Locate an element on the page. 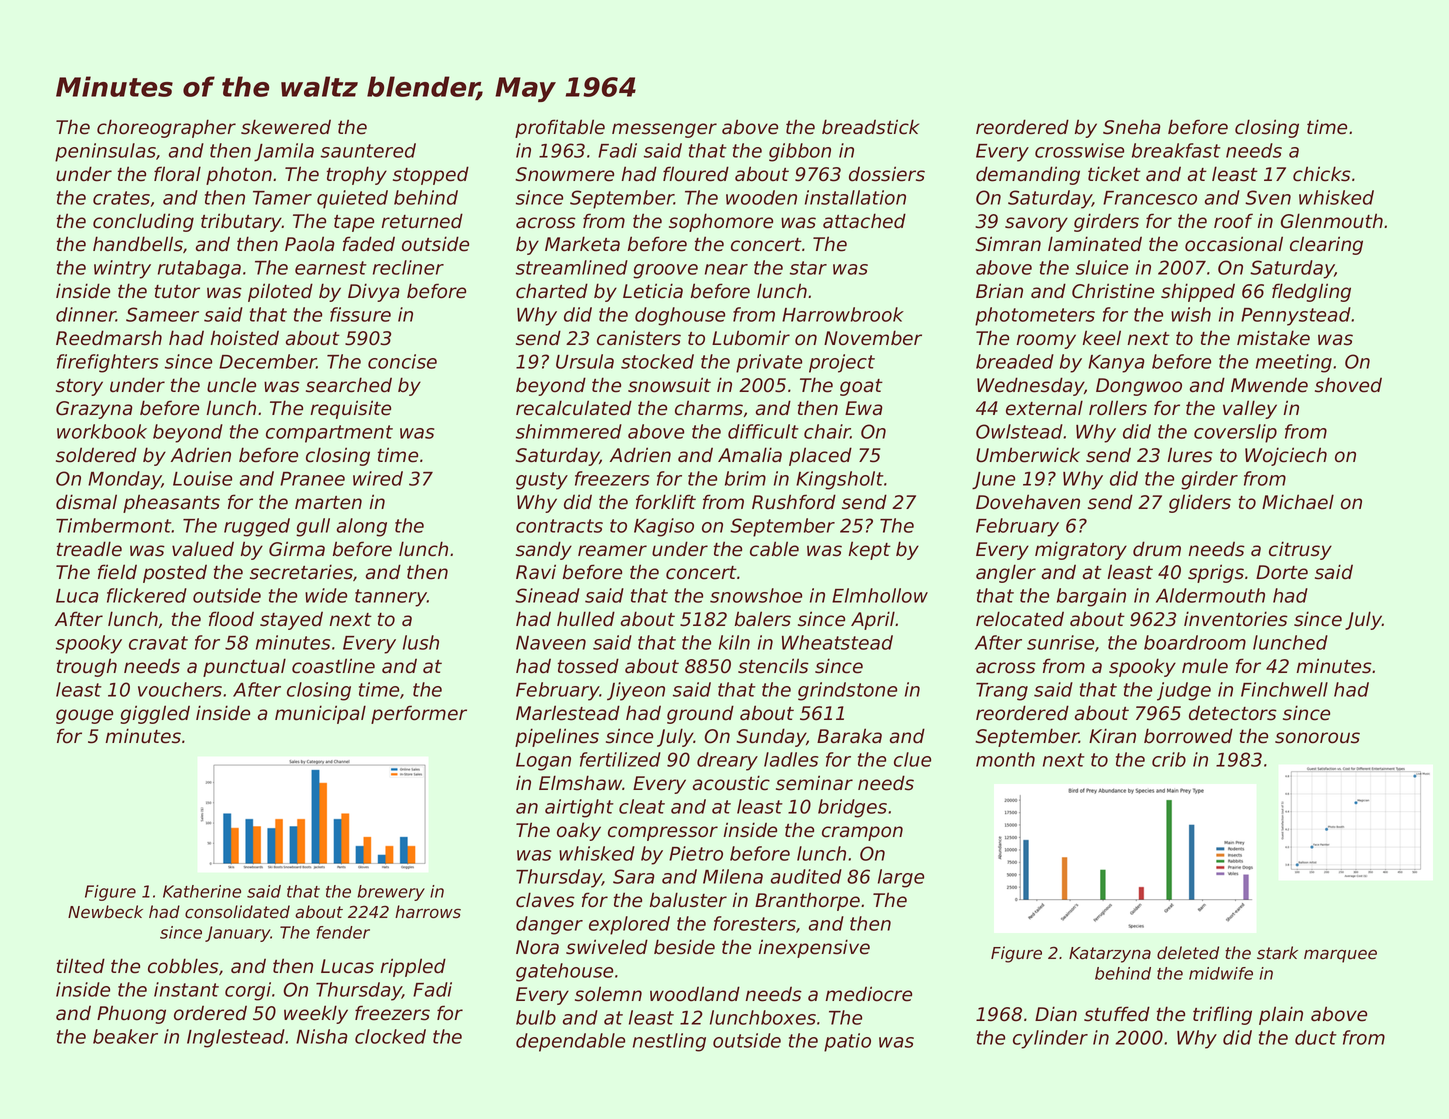 The image size is (1449, 1119). laminated is located at coordinates (1095, 244).
